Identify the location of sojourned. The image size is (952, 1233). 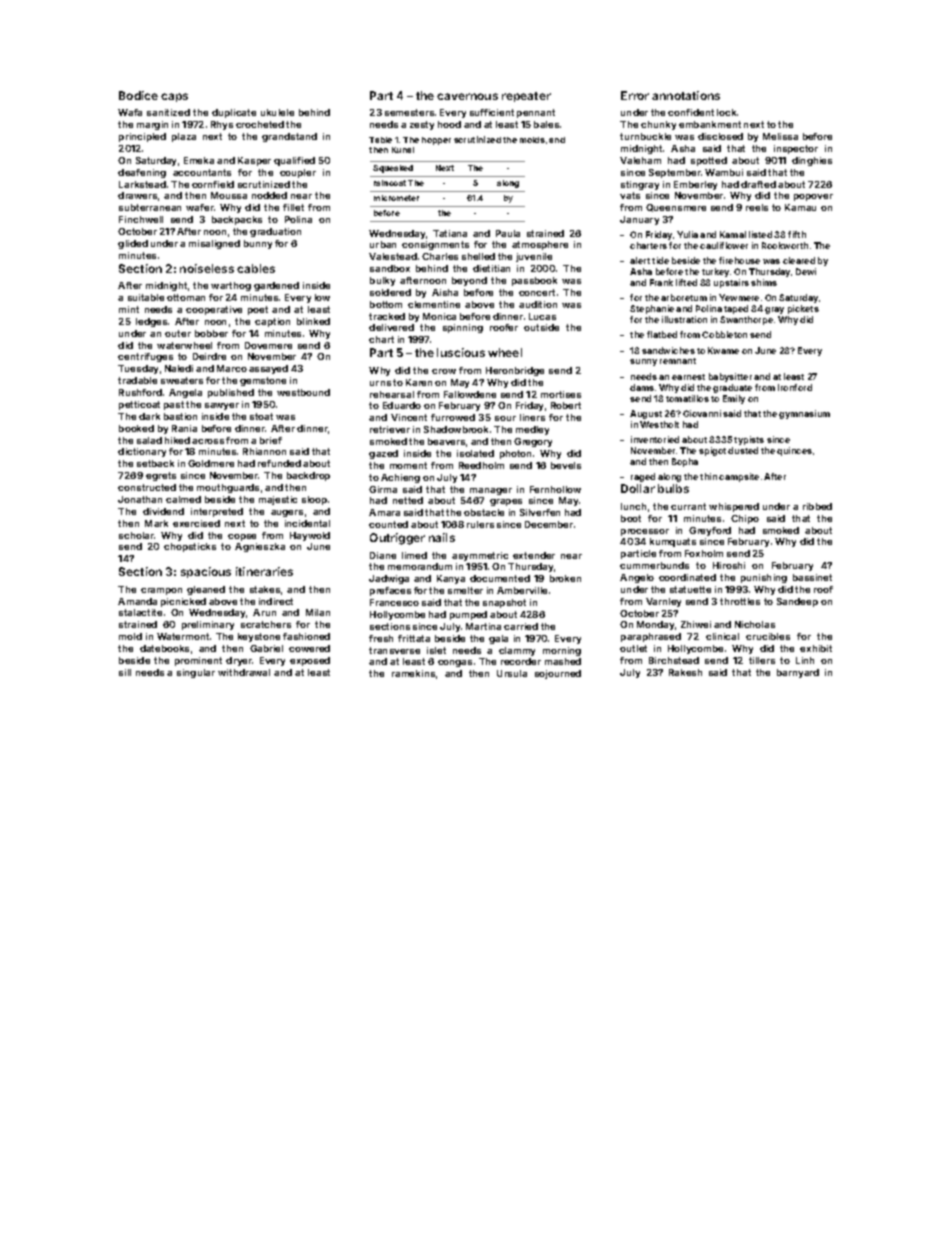
(558, 674).
